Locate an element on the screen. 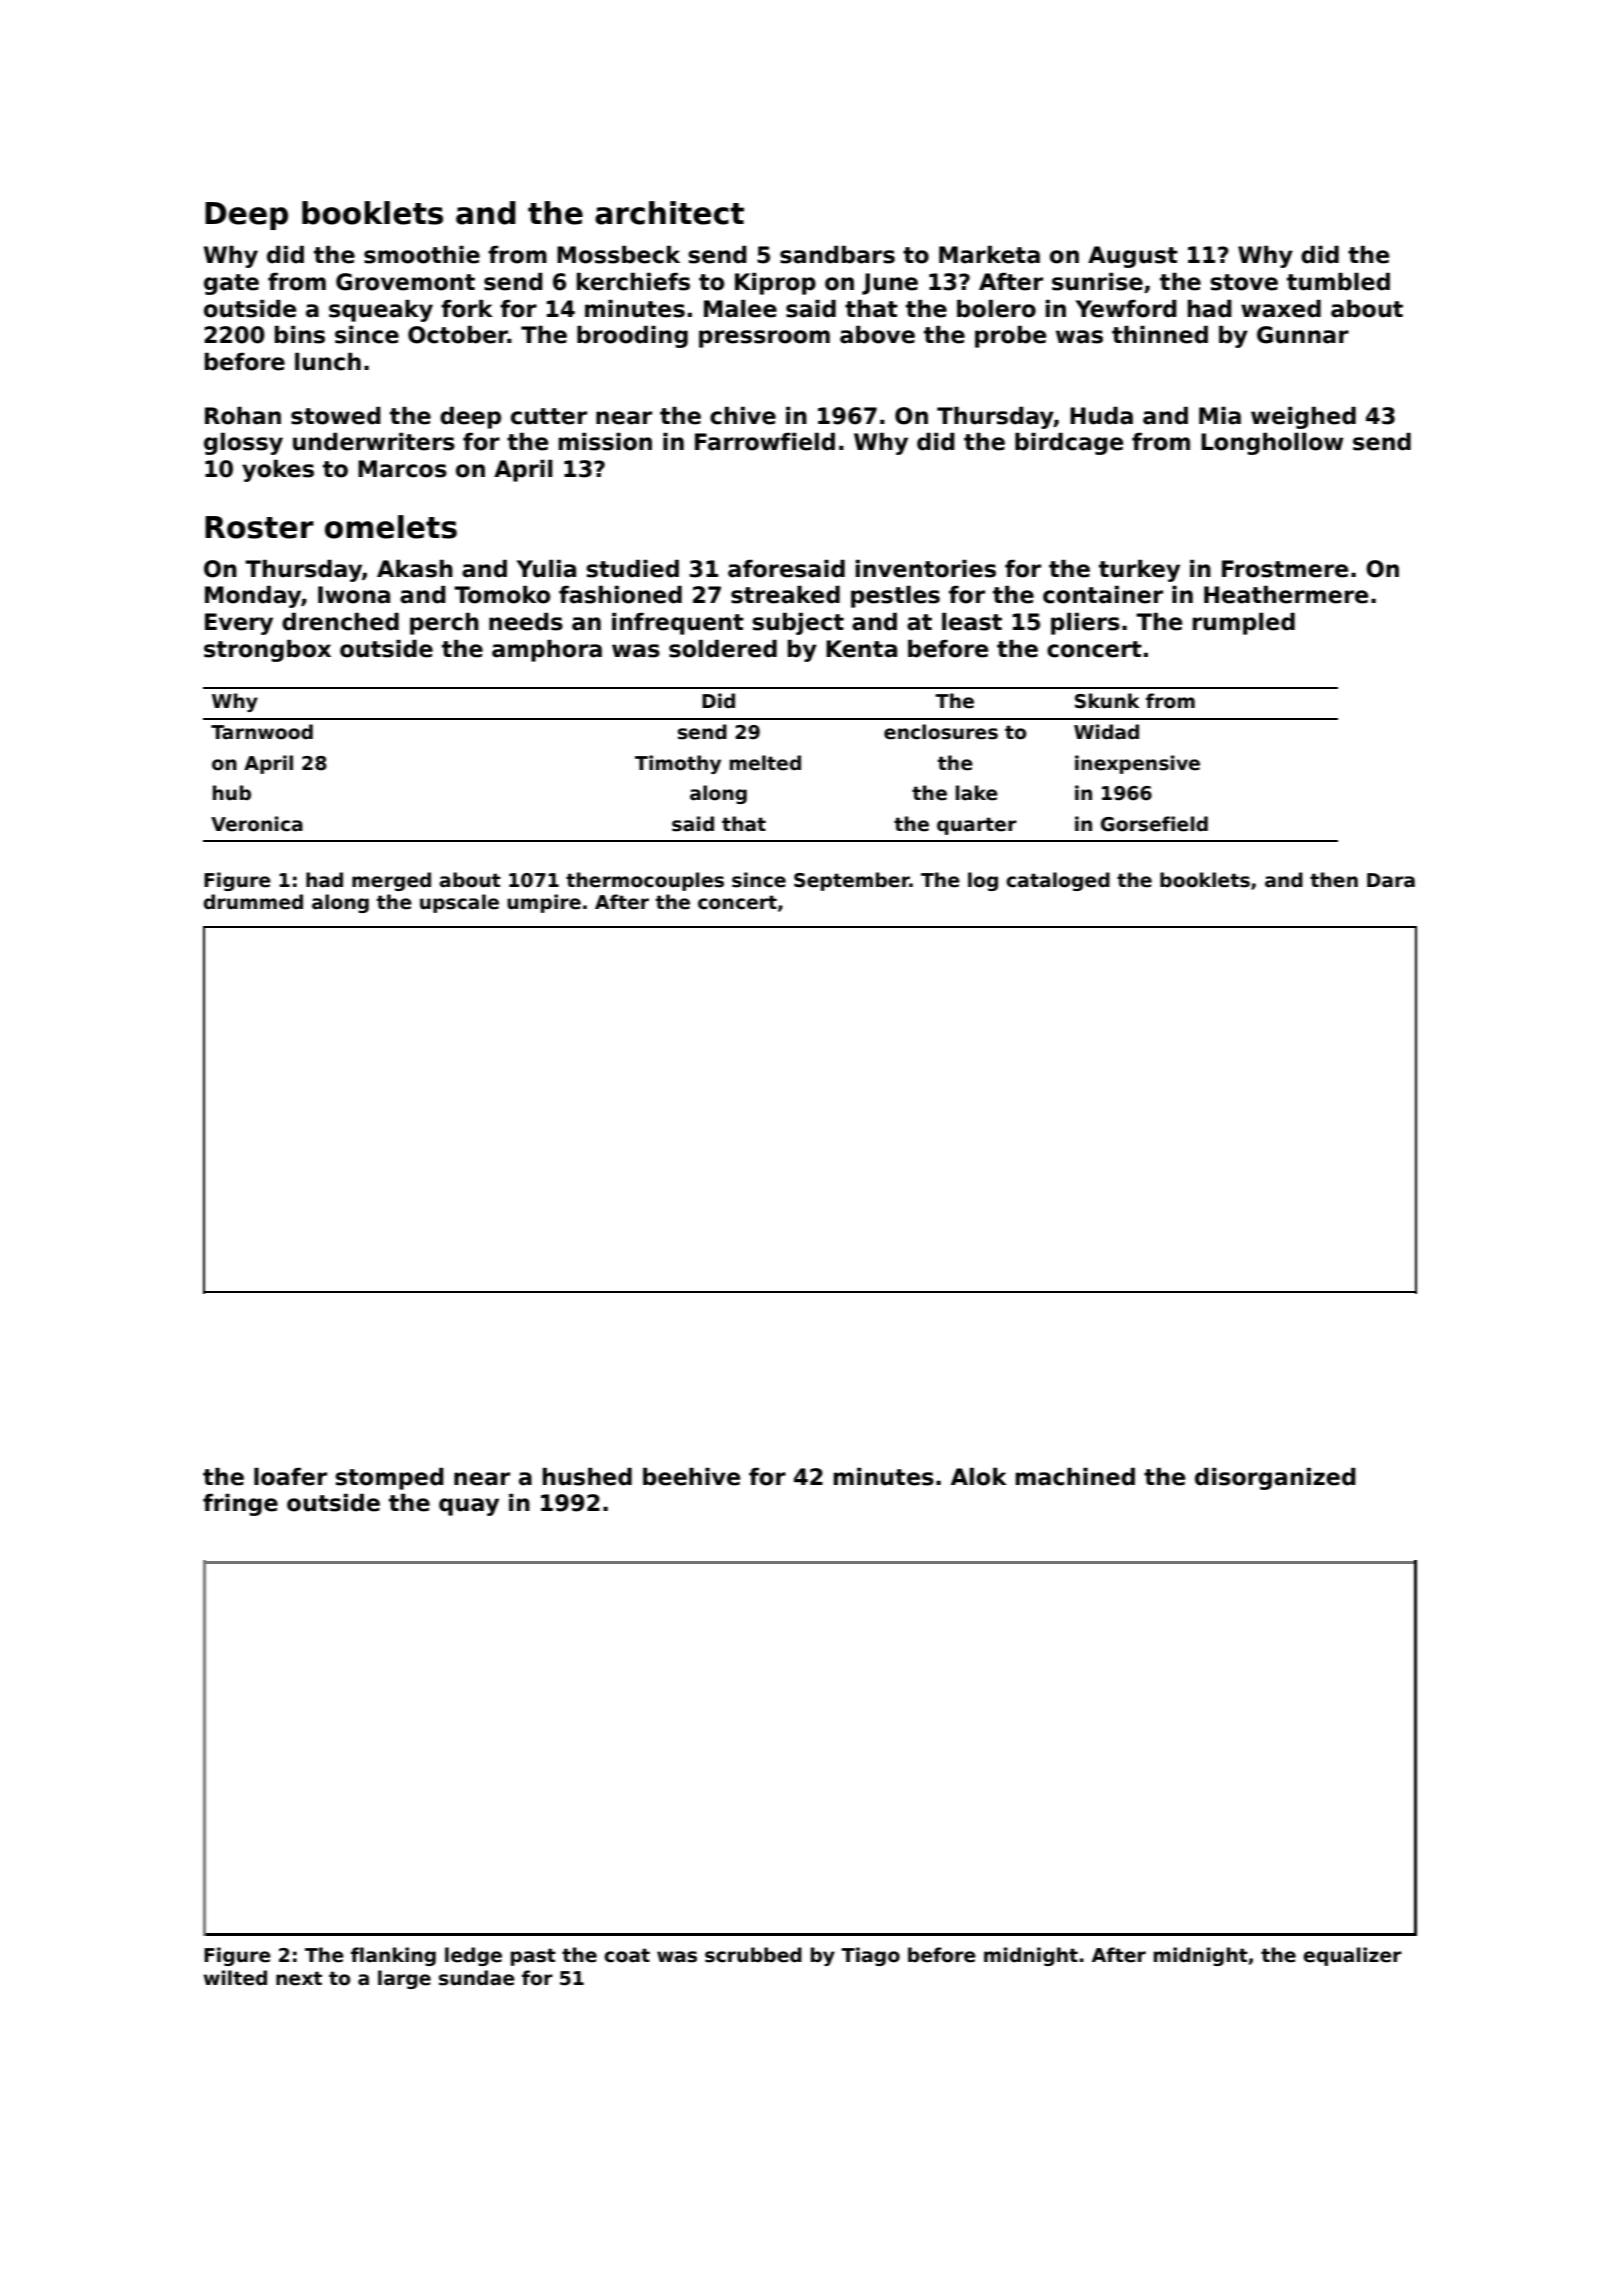 The width and height of the screenshot is (1620, 2292). flanking is located at coordinates (393, 1956).
